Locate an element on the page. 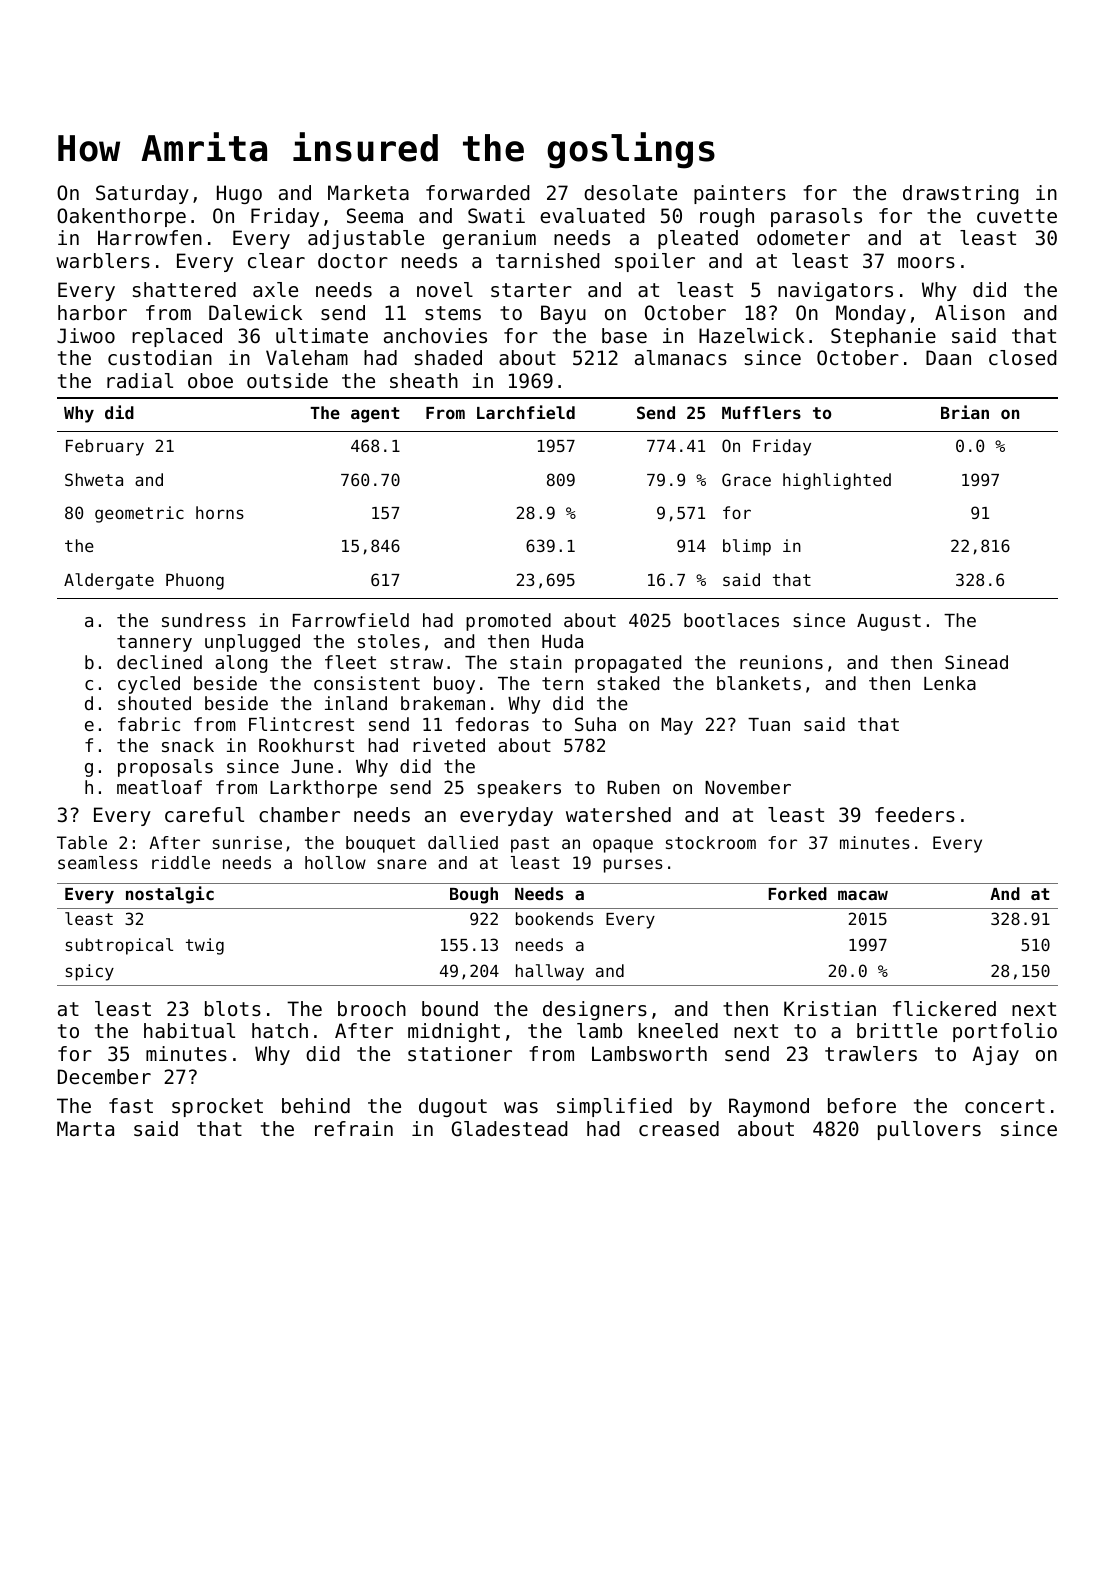 This page has width=1115, height=1577. sundress is located at coordinates (204, 620).
